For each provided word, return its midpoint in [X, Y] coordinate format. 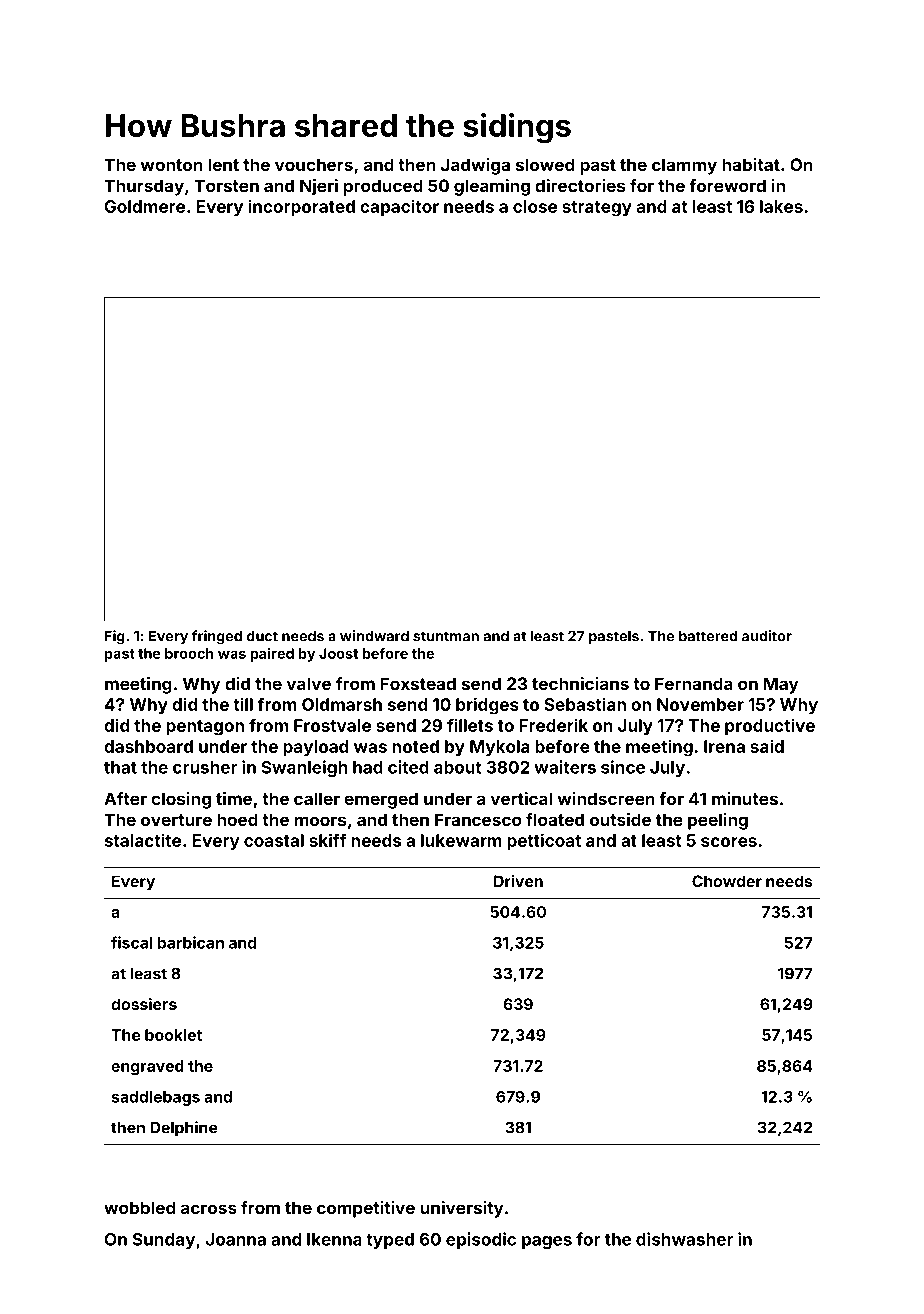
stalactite [143, 840]
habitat [751, 164]
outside [620, 819]
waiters [565, 767]
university [461, 1209]
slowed [545, 164]
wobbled [139, 1207]
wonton [172, 165]
